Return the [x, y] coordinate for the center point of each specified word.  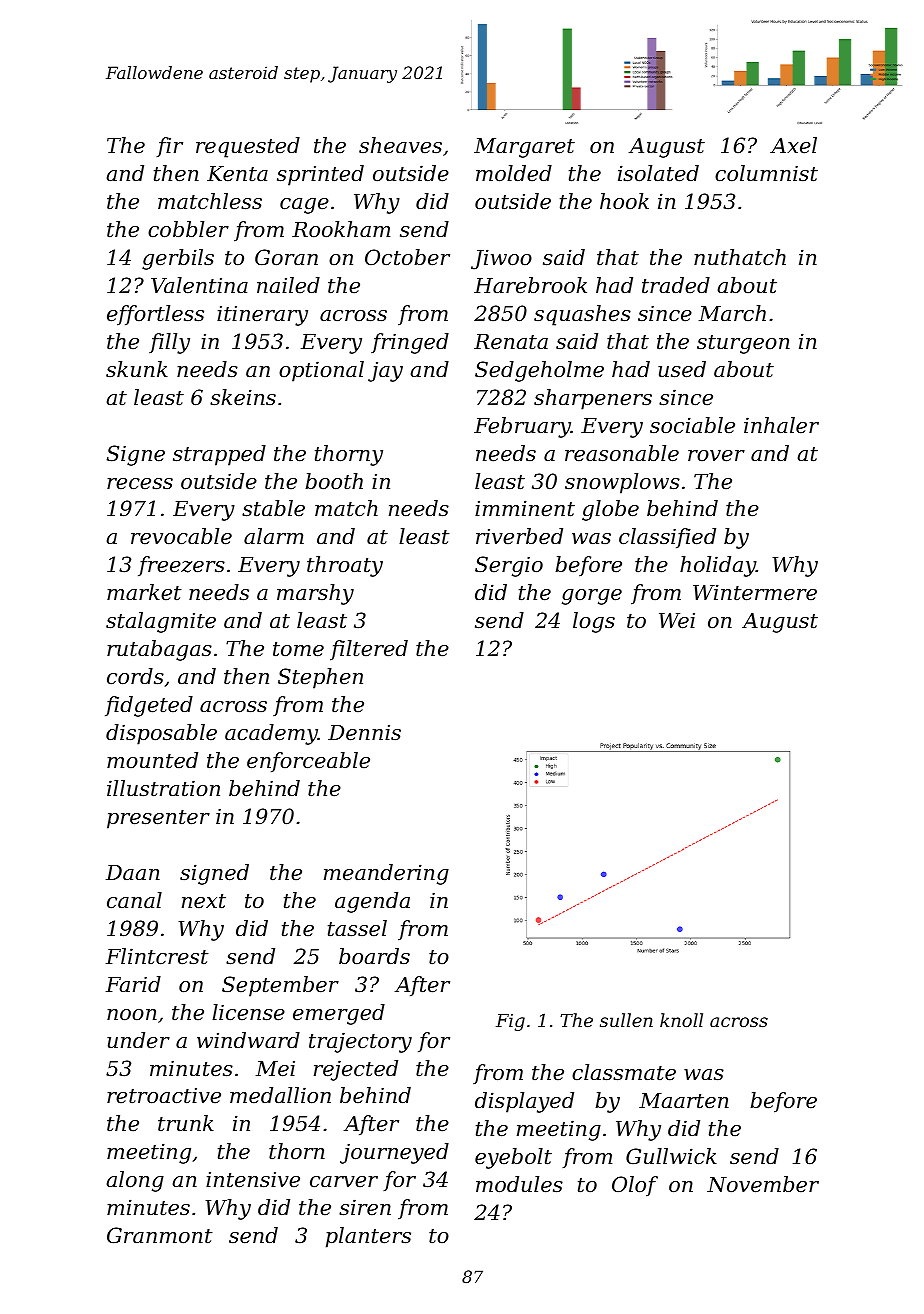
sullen [626, 1020]
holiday [718, 566]
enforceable [308, 762]
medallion [280, 1095]
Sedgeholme [539, 371]
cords [135, 676]
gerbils [178, 259]
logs [594, 622]
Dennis [364, 733]
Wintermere [755, 592]
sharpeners [593, 399]
